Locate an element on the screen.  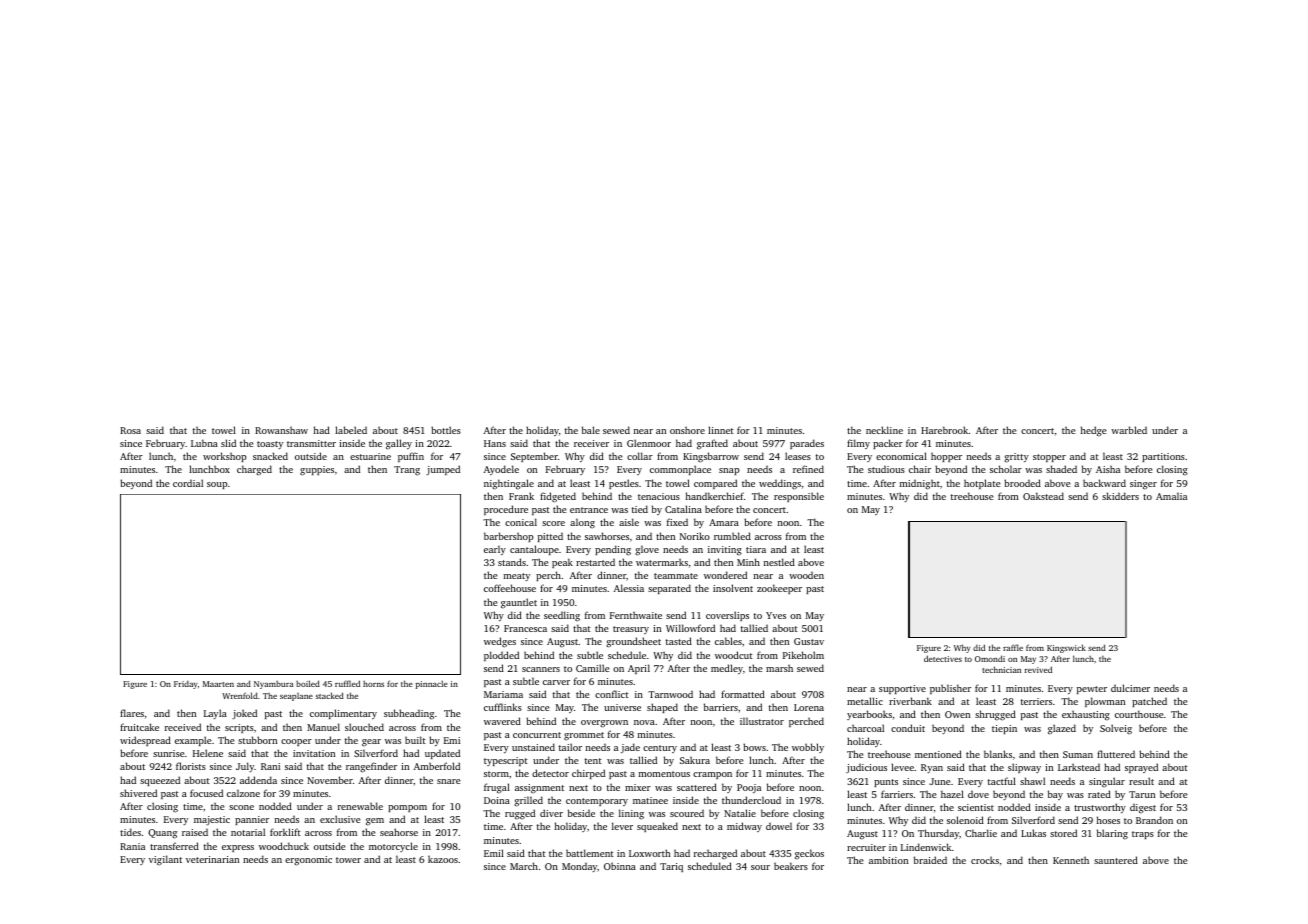
Natalie is located at coordinates (740, 813).
